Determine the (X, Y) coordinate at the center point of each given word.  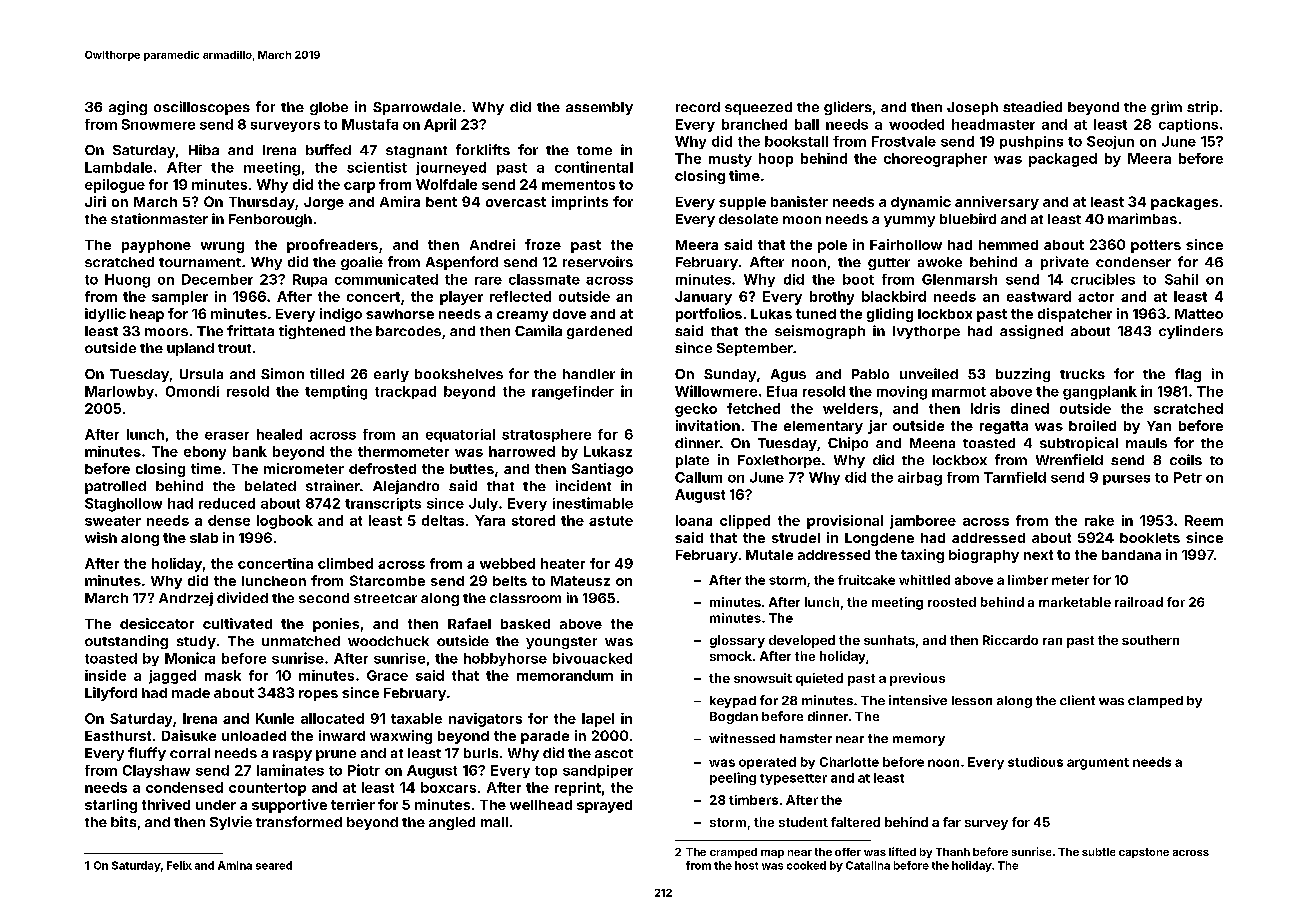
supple (742, 203)
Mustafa (370, 124)
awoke (940, 262)
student (803, 822)
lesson (972, 700)
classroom (525, 598)
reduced (227, 503)
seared (274, 865)
